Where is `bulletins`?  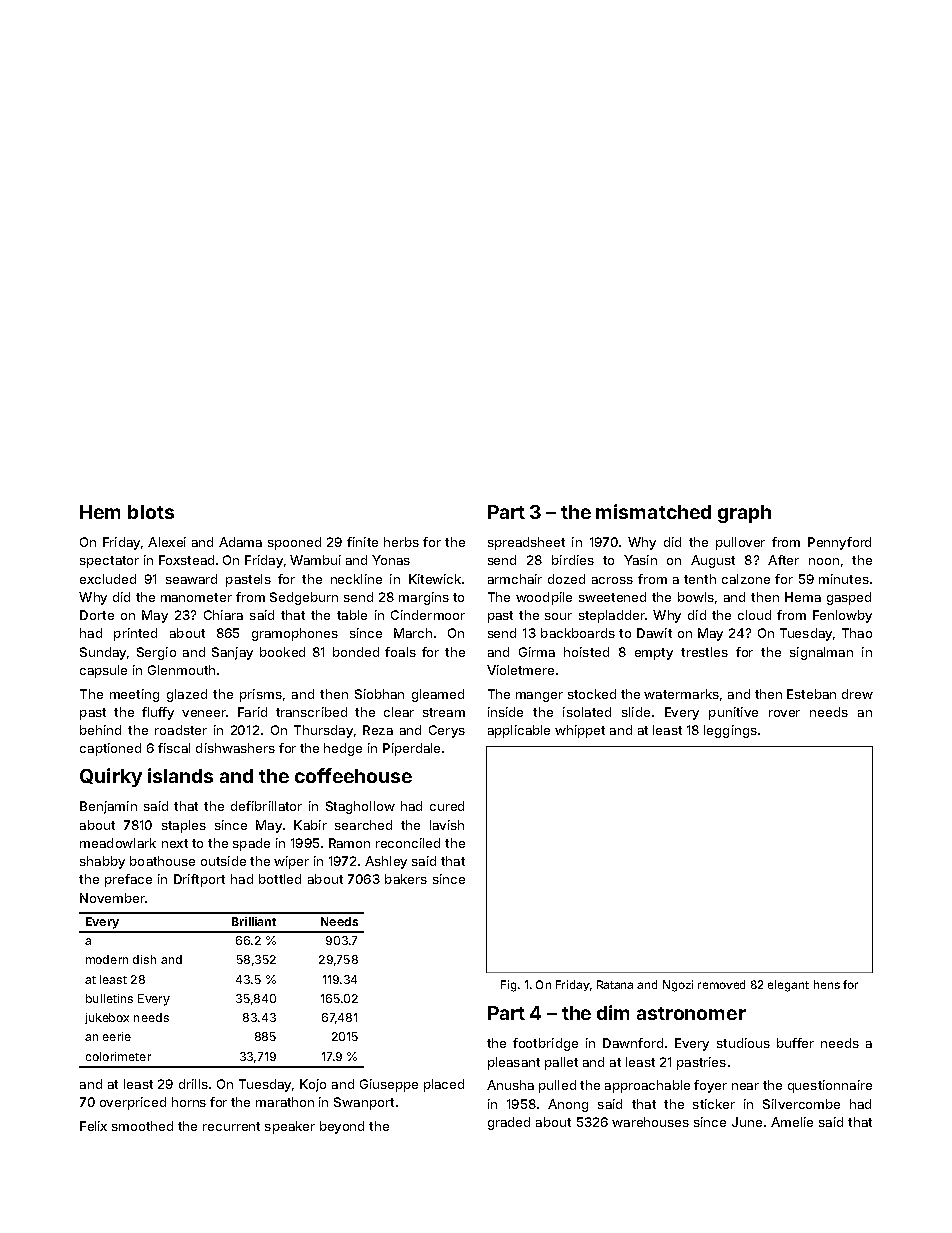
bulletins is located at coordinates (109, 998).
